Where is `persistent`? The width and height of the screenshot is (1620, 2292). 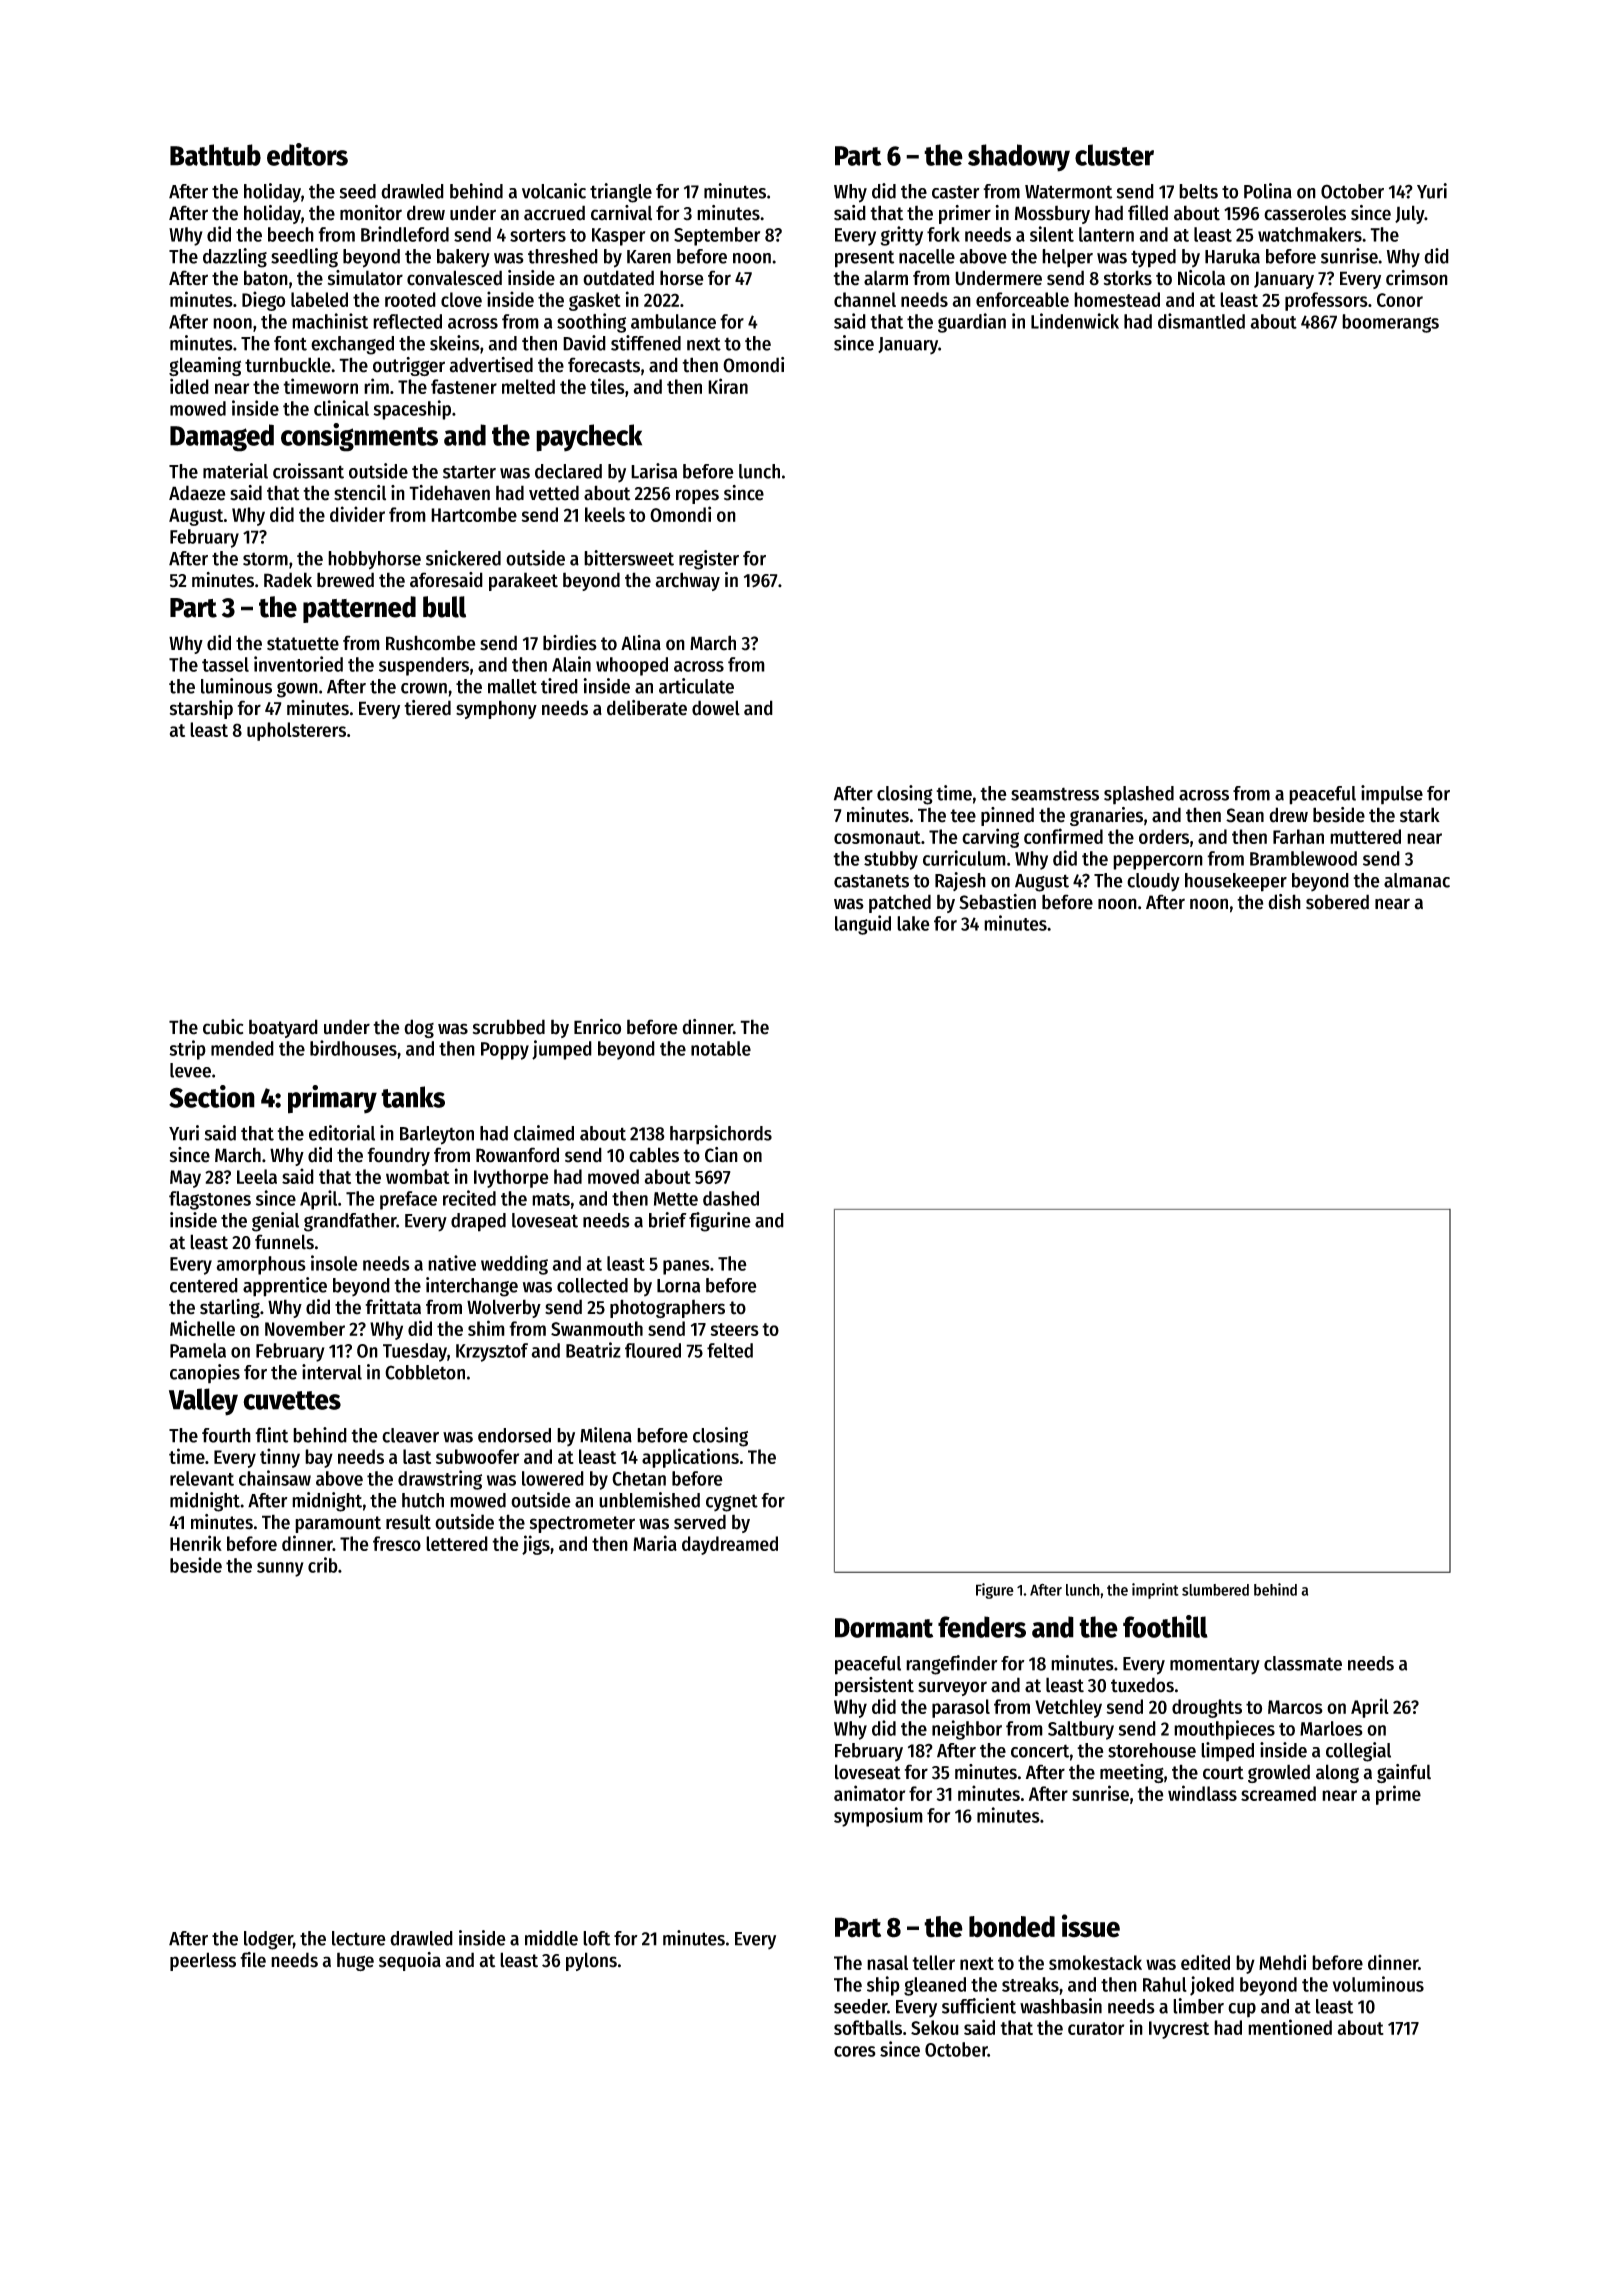 persistent is located at coordinates (874, 1686).
